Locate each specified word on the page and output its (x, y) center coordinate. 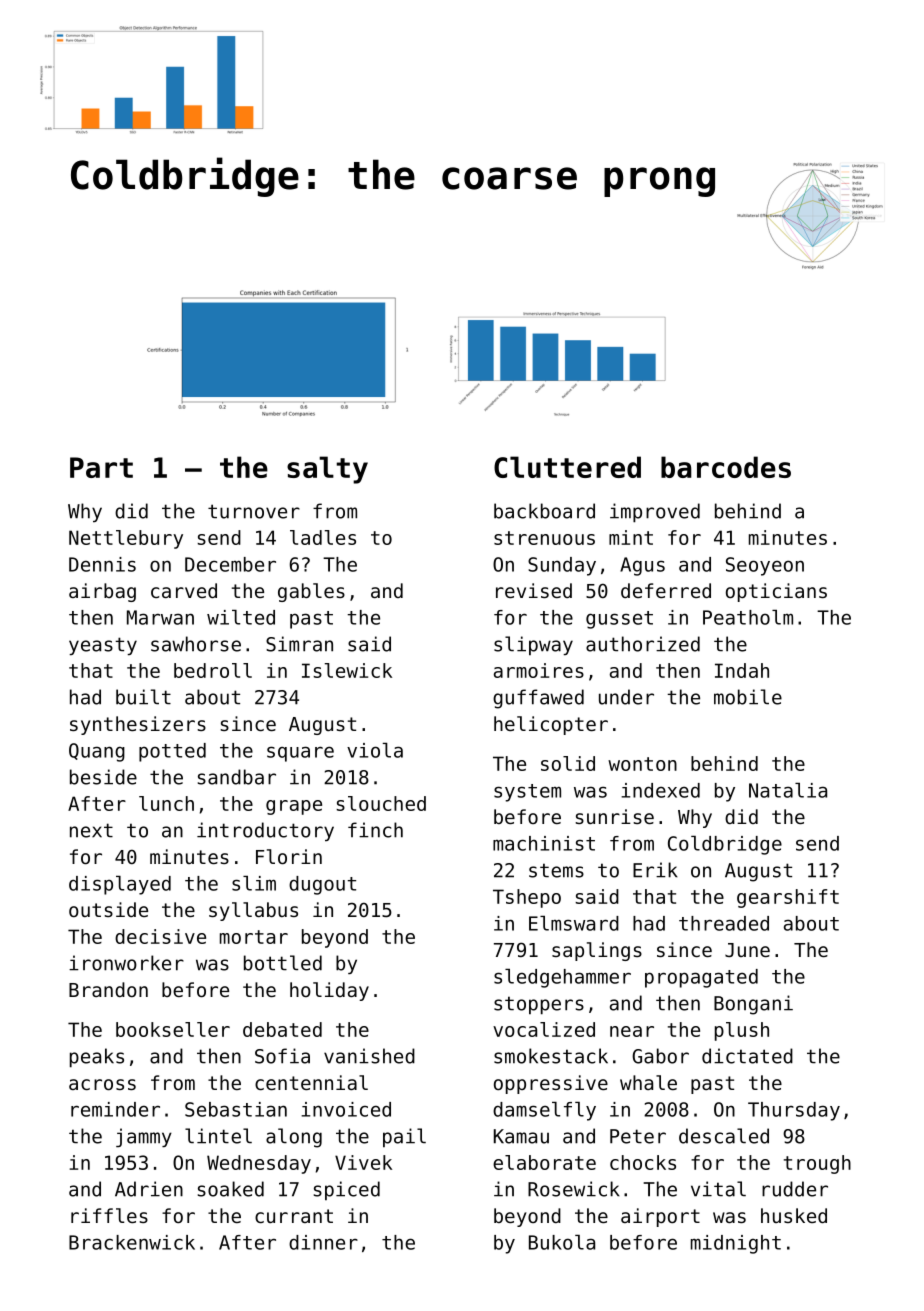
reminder (115, 1109)
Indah (742, 670)
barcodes (726, 467)
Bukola (562, 1242)
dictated (747, 1056)
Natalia (788, 790)
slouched (381, 803)
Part (101, 467)
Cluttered (567, 467)
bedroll (213, 670)
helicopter (551, 725)
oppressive (551, 1084)
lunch (166, 803)
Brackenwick (132, 1242)
